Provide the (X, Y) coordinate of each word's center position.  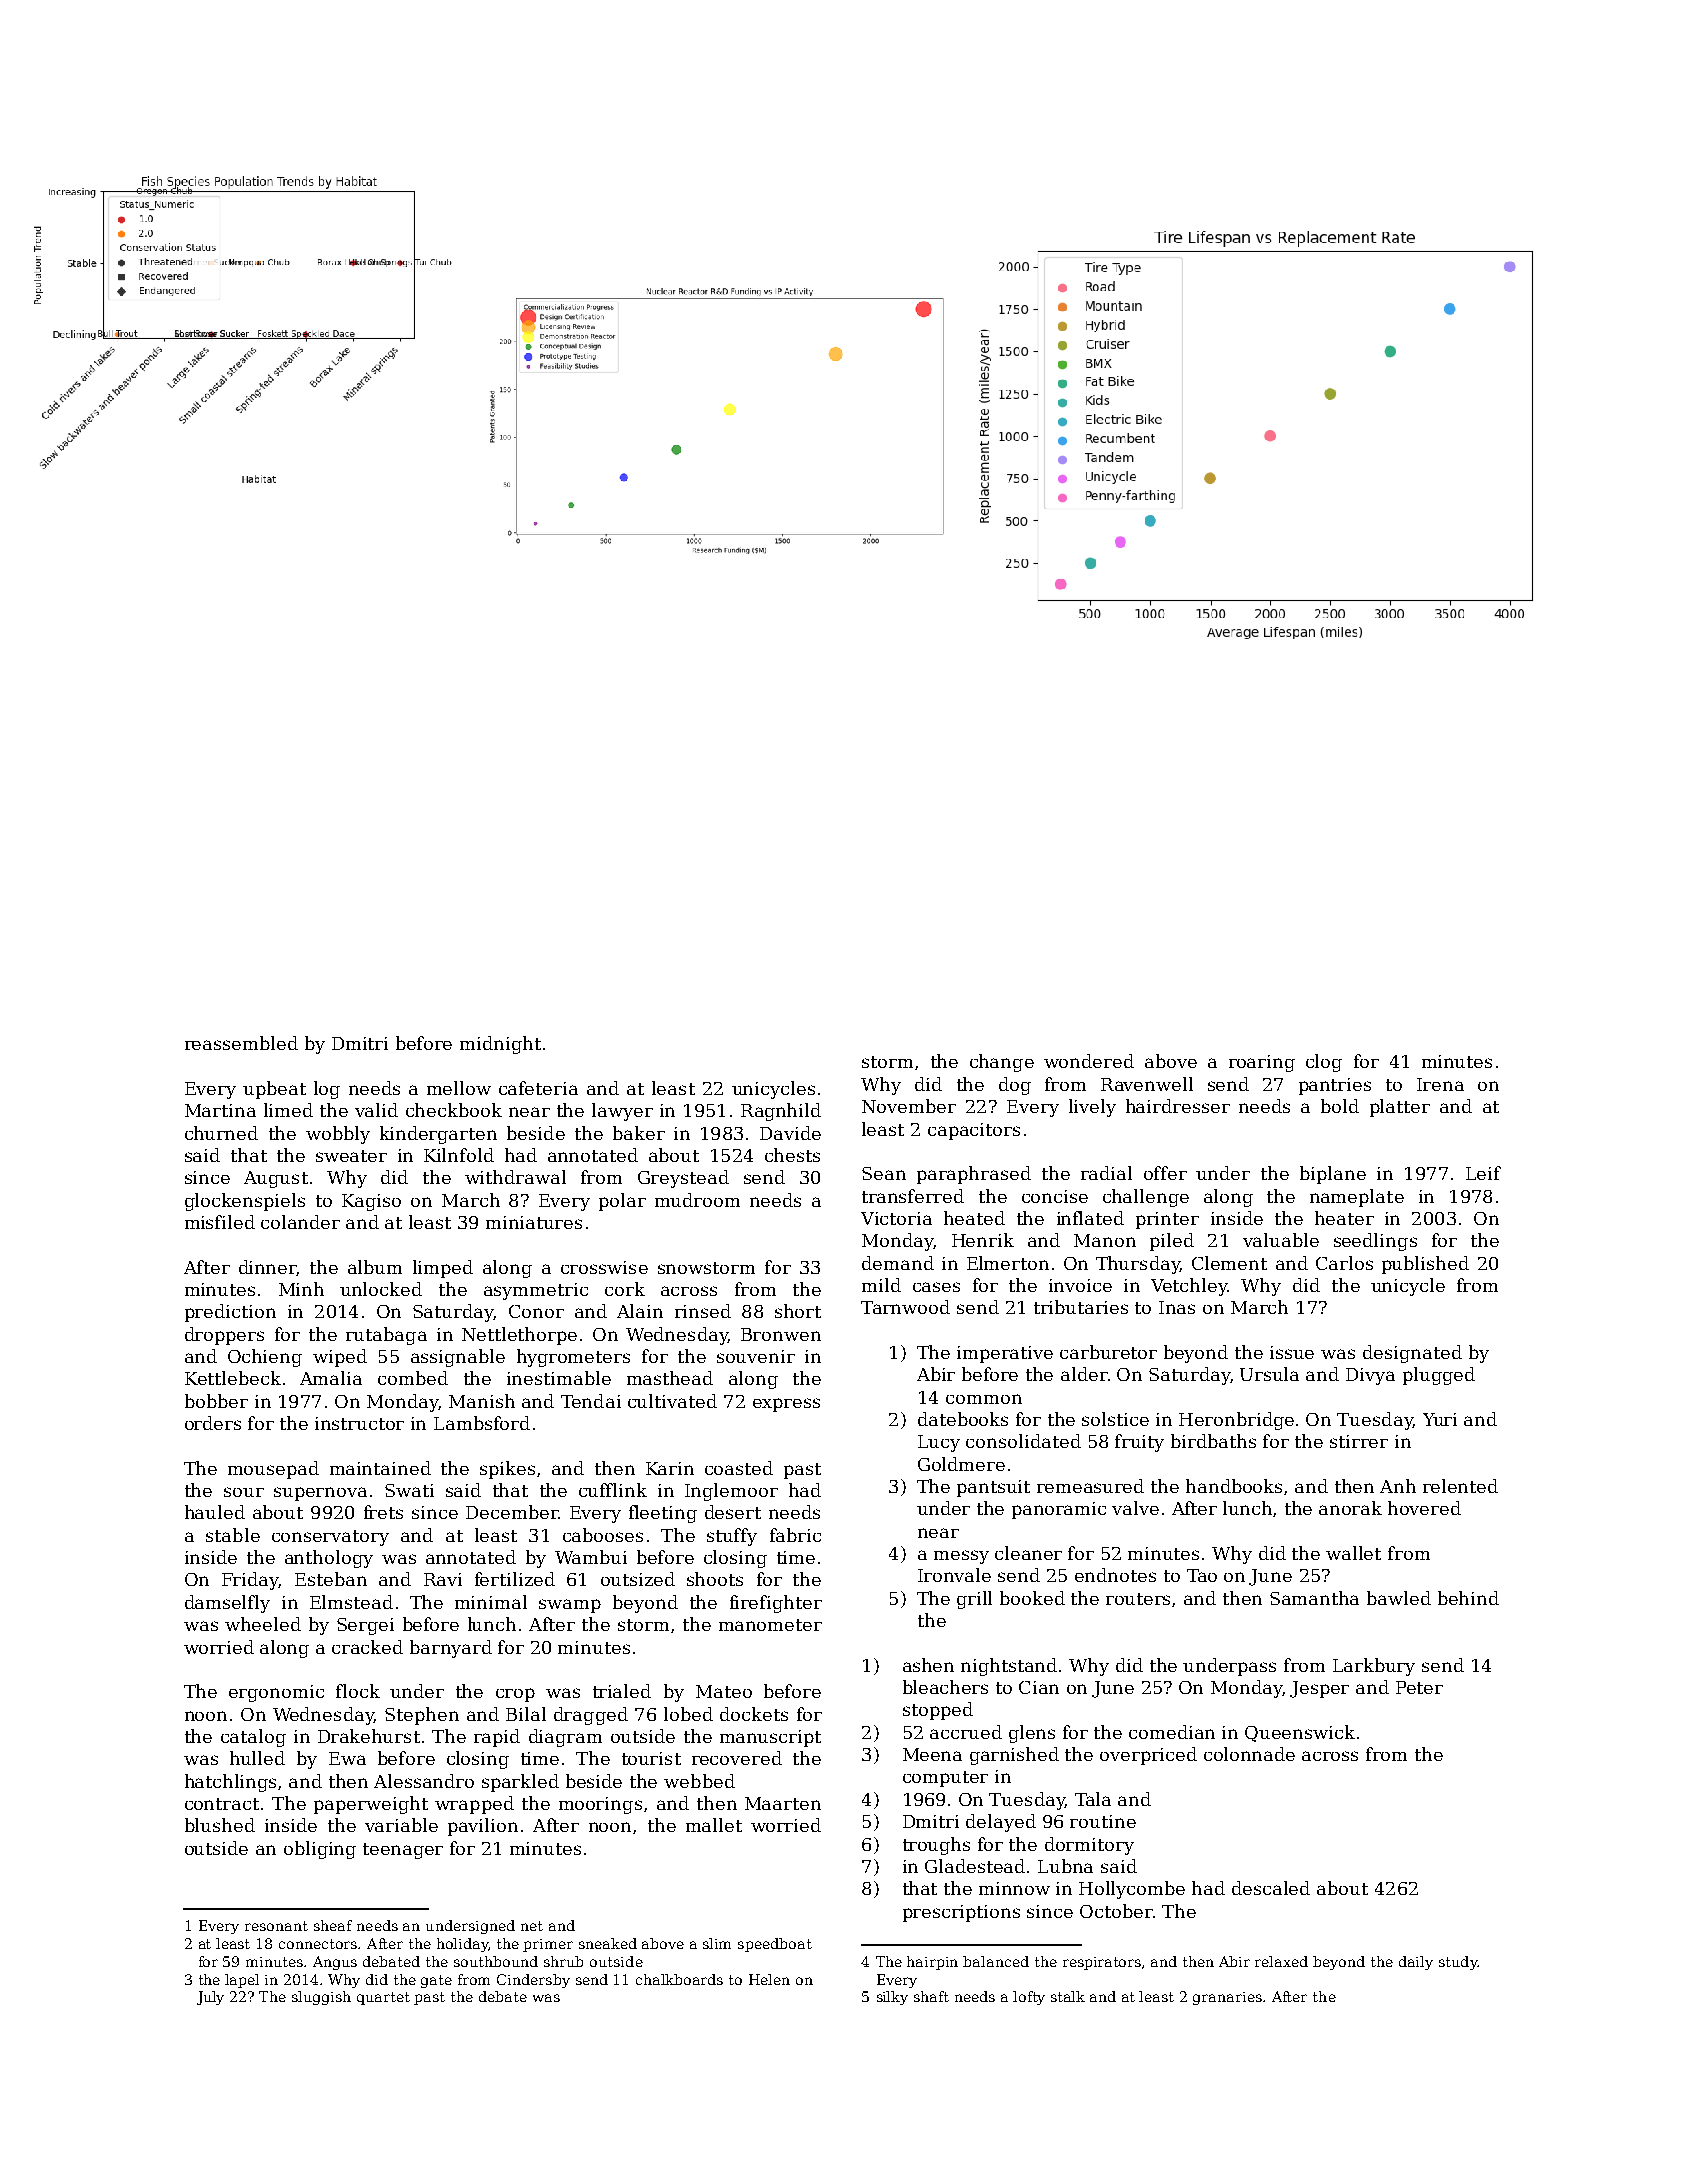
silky (892, 1998)
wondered (1089, 1061)
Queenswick (1300, 1733)
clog (1324, 1063)
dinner (267, 1267)
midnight (500, 1045)
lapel (242, 1981)
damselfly (227, 1604)
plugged (1439, 1376)
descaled (1271, 1888)
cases (936, 1287)
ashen (928, 1665)
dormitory (1089, 1846)
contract (222, 1804)
